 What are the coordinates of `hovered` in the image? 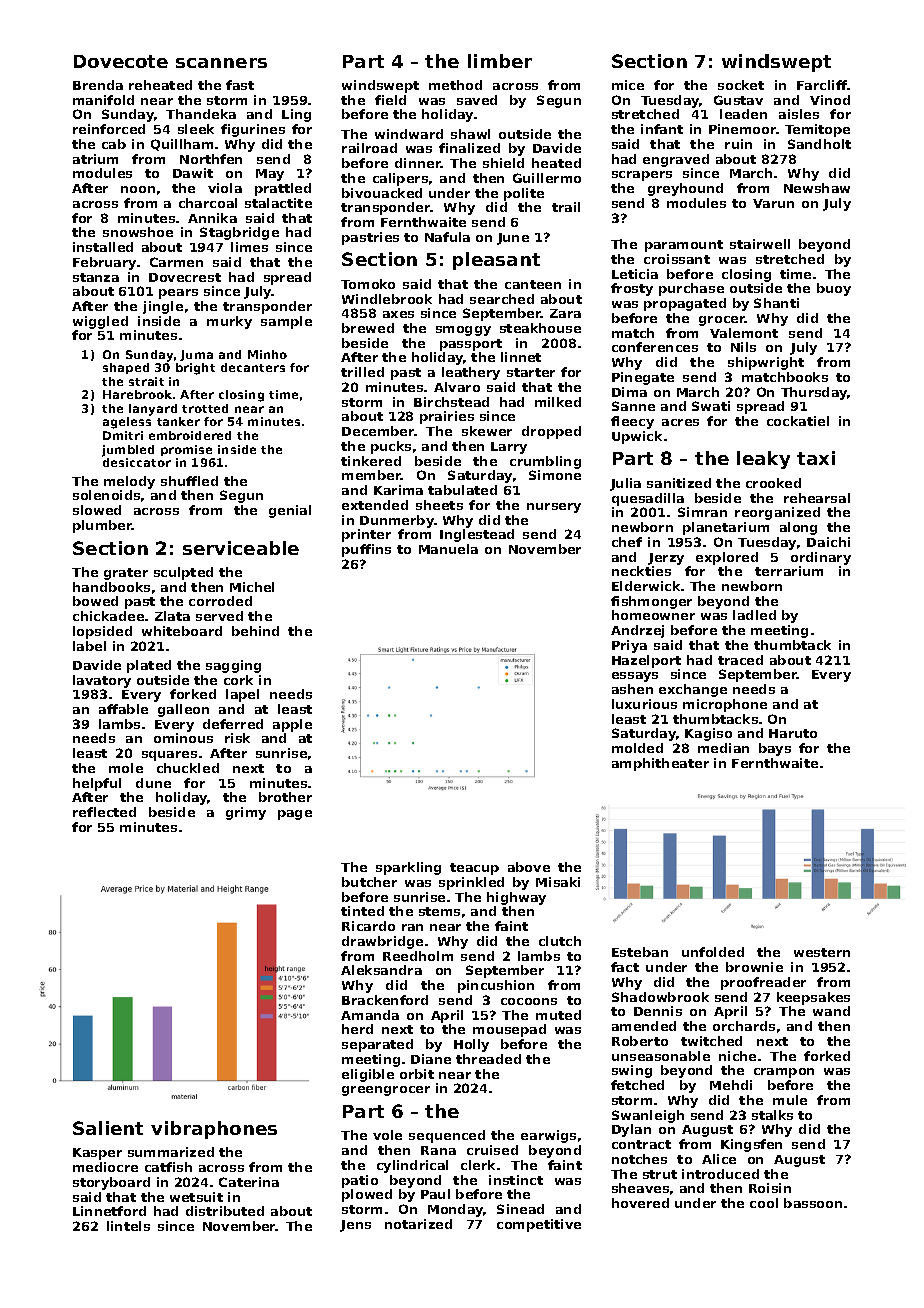 It's located at (640, 1203).
